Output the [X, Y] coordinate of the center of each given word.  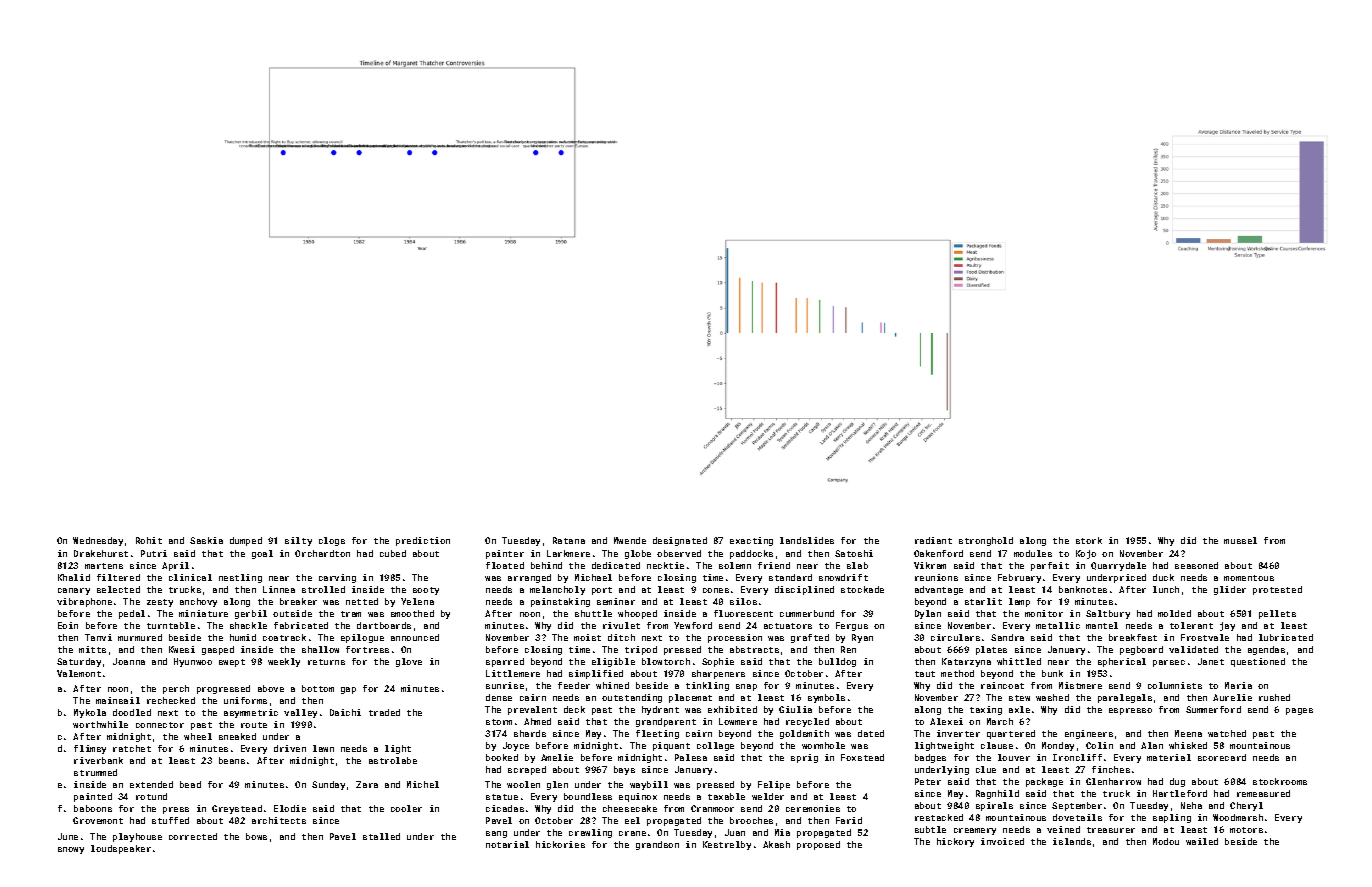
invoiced [1002, 841]
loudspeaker [121, 849]
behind [546, 565]
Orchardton [322, 553]
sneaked [237, 736]
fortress [367, 649]
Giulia [795, 709]
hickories [560, 844]
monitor [1044, 613]
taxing [986, 710]
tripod [641, 650]
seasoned [1196, 565]
